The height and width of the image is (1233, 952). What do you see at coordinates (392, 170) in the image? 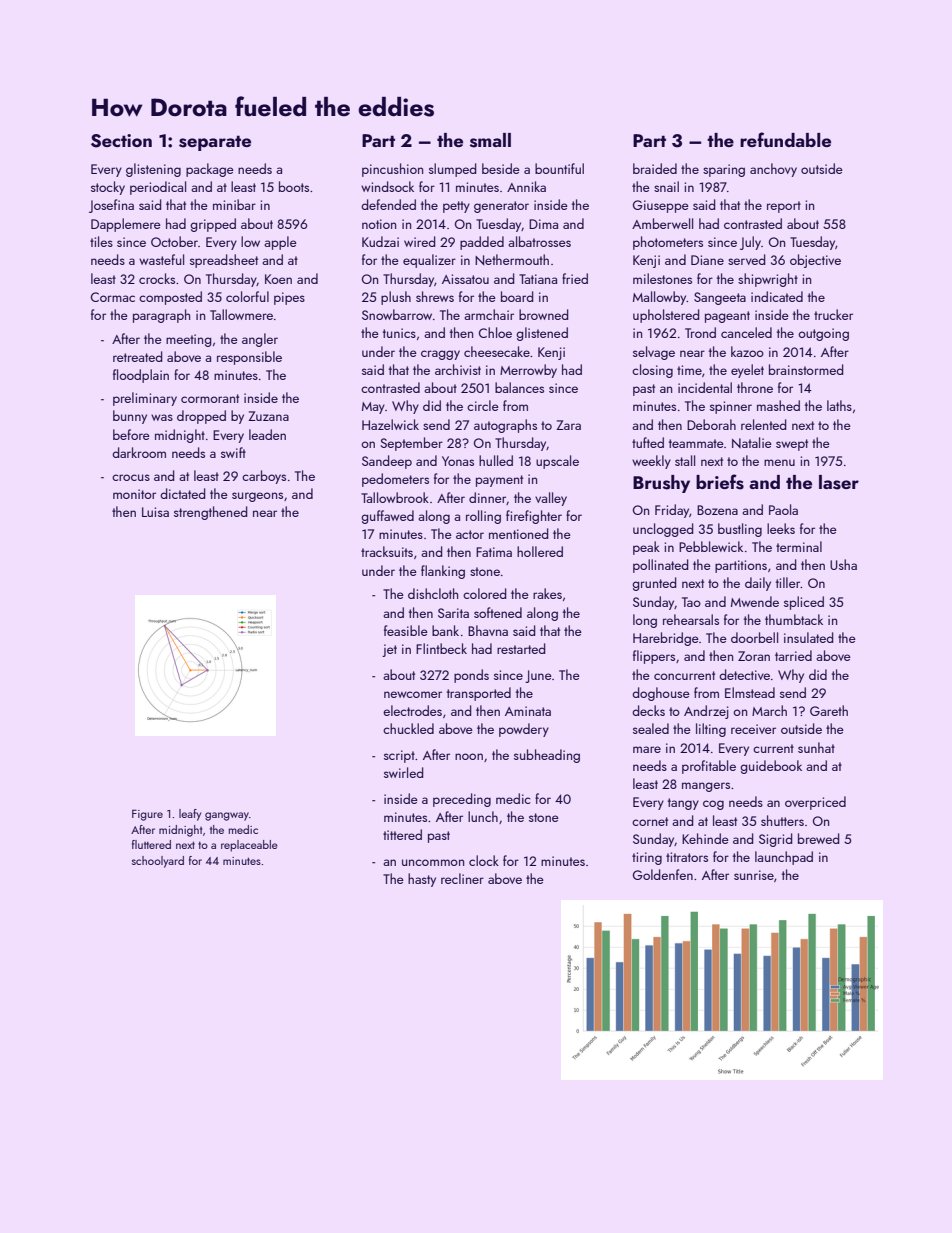
I see `pincushion` at bounding box center [392, 170].
